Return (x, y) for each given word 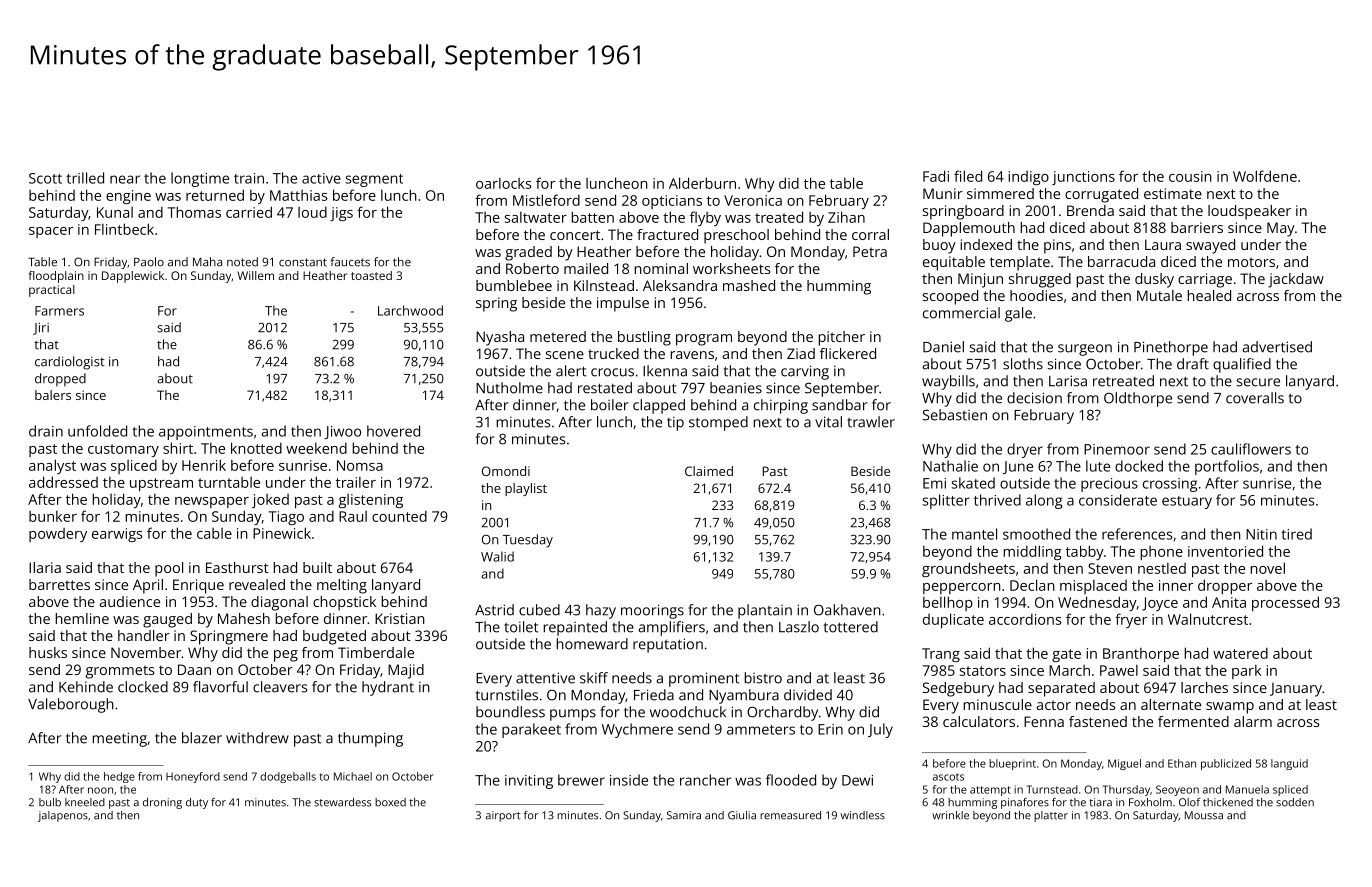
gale (1018, 314)
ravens (692, 355)
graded (528, 253)
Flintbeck (124, 229)
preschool (736, 236)
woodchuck (688, 712)
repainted (575, 628)
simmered (1000, 193)
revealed (257, 584)
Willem (255, 275)
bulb (50, 802)
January (1296, 689)
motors (1251, 262)
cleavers (280, 687)
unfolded (97, 431)
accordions (1025, 619)
